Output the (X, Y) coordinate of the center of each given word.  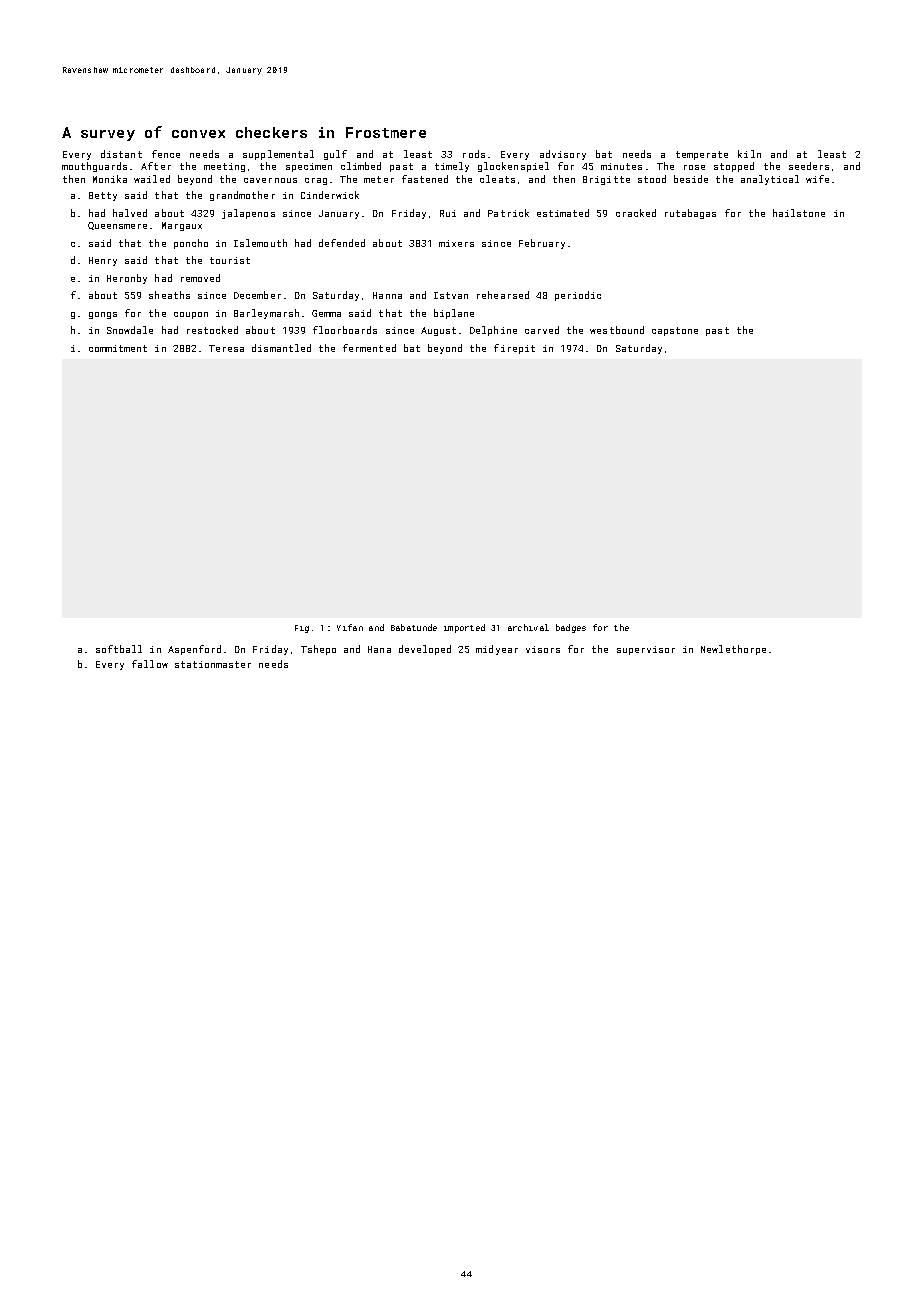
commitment (118, 348)
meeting (224, 167)
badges (571, 628)
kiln (749, 154)
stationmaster (213, 664)
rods (474, 154)
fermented (369, 348)
